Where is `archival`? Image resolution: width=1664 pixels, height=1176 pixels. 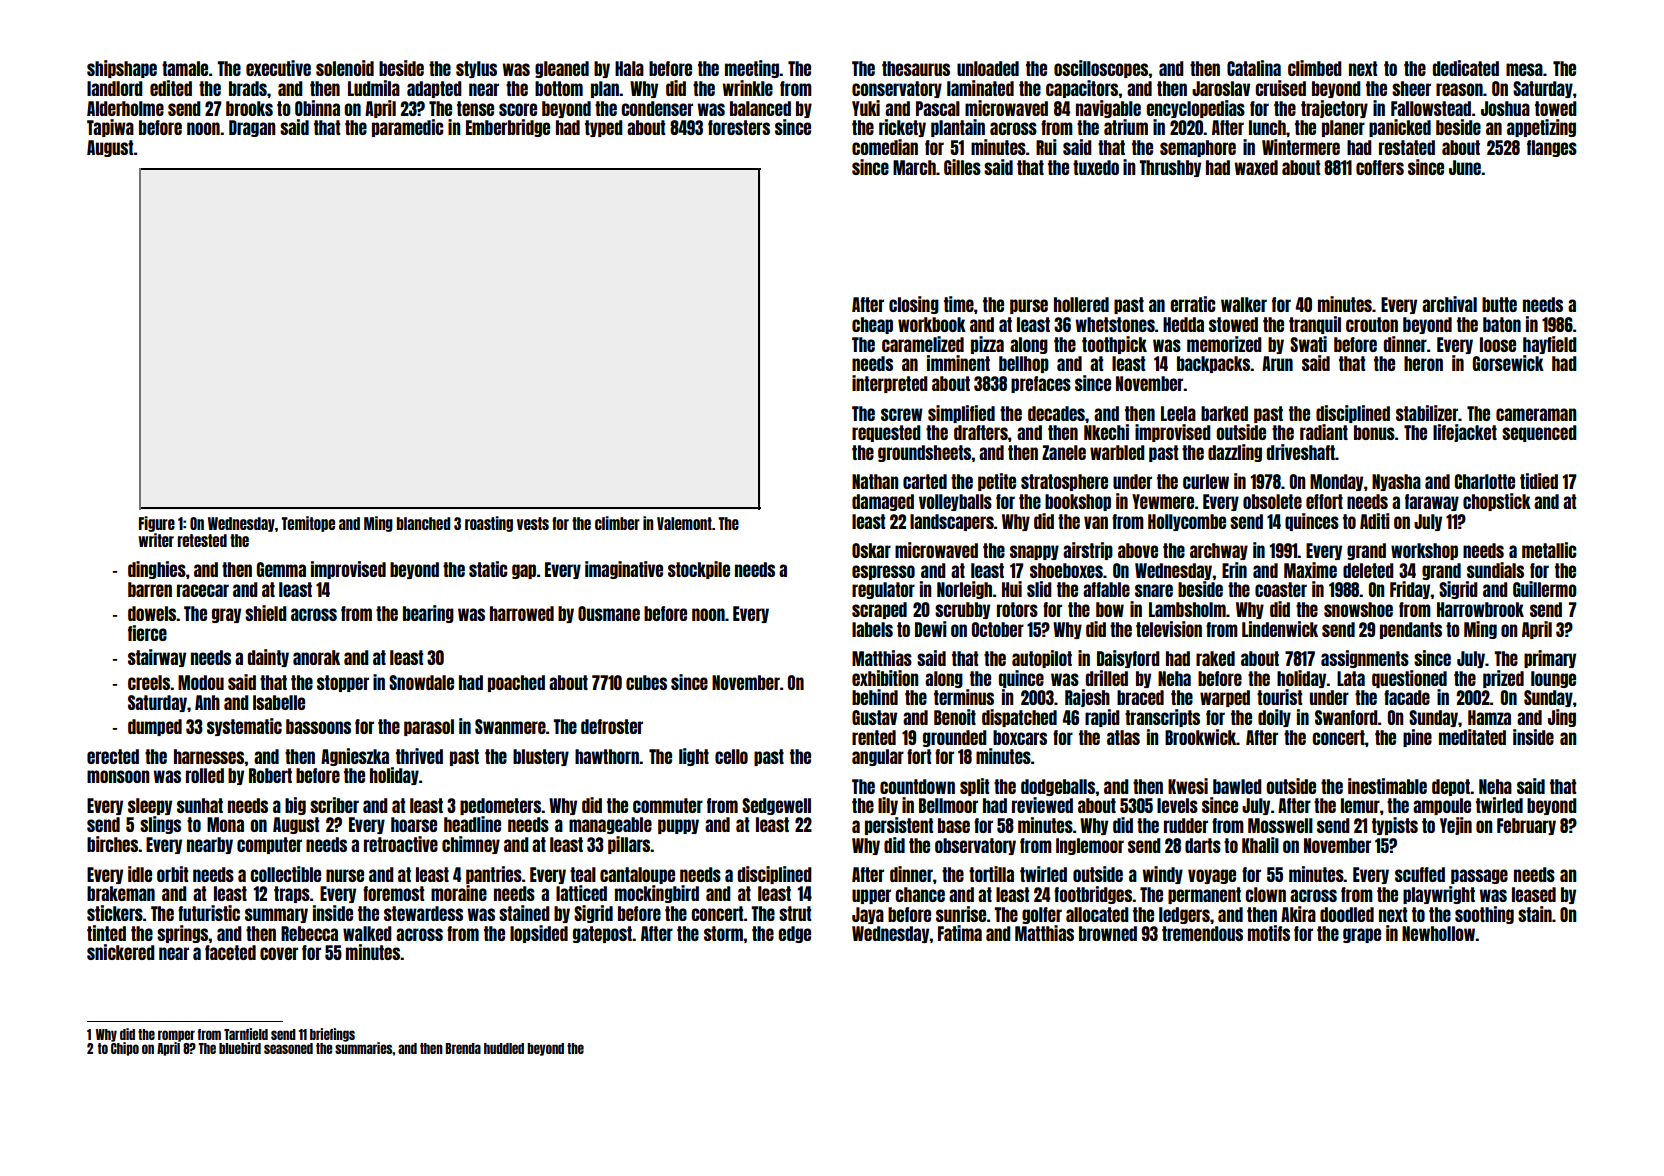 archival is located at coordinates (1449, 304).
